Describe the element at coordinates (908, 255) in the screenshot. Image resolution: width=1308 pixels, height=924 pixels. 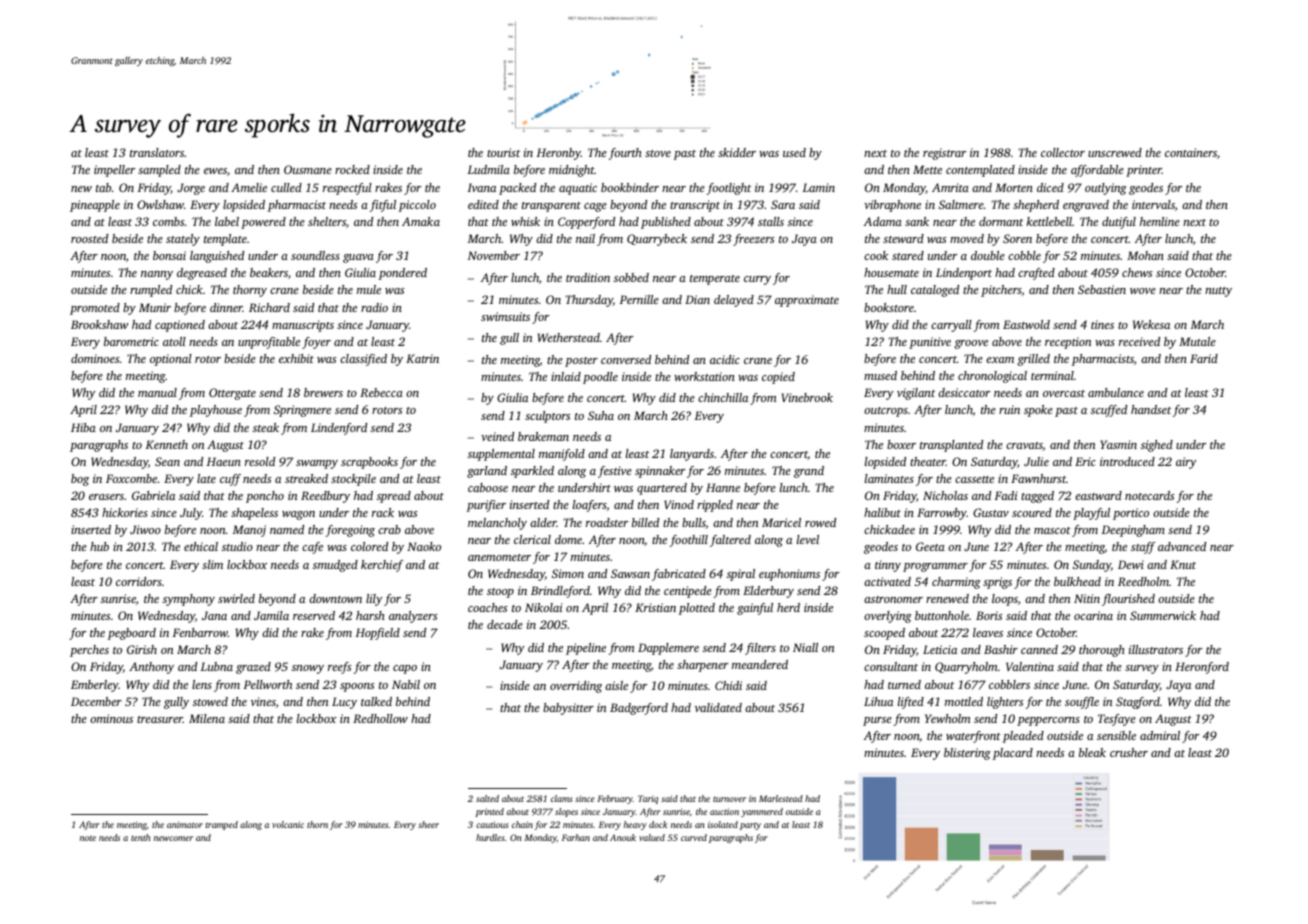
I see `stared` at that location.
